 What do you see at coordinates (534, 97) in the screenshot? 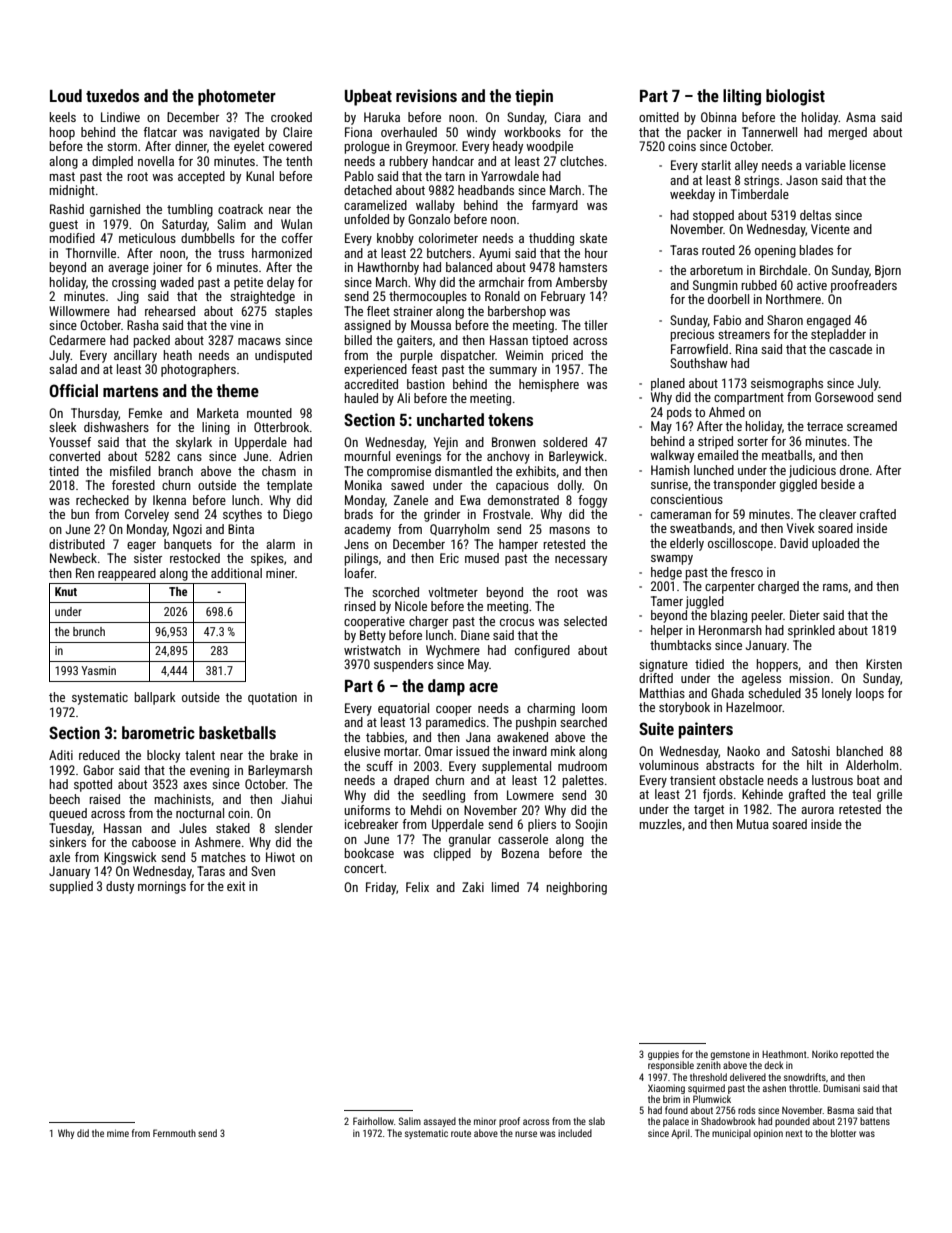
I see `tiepin` at bounding box center [534, 97].
